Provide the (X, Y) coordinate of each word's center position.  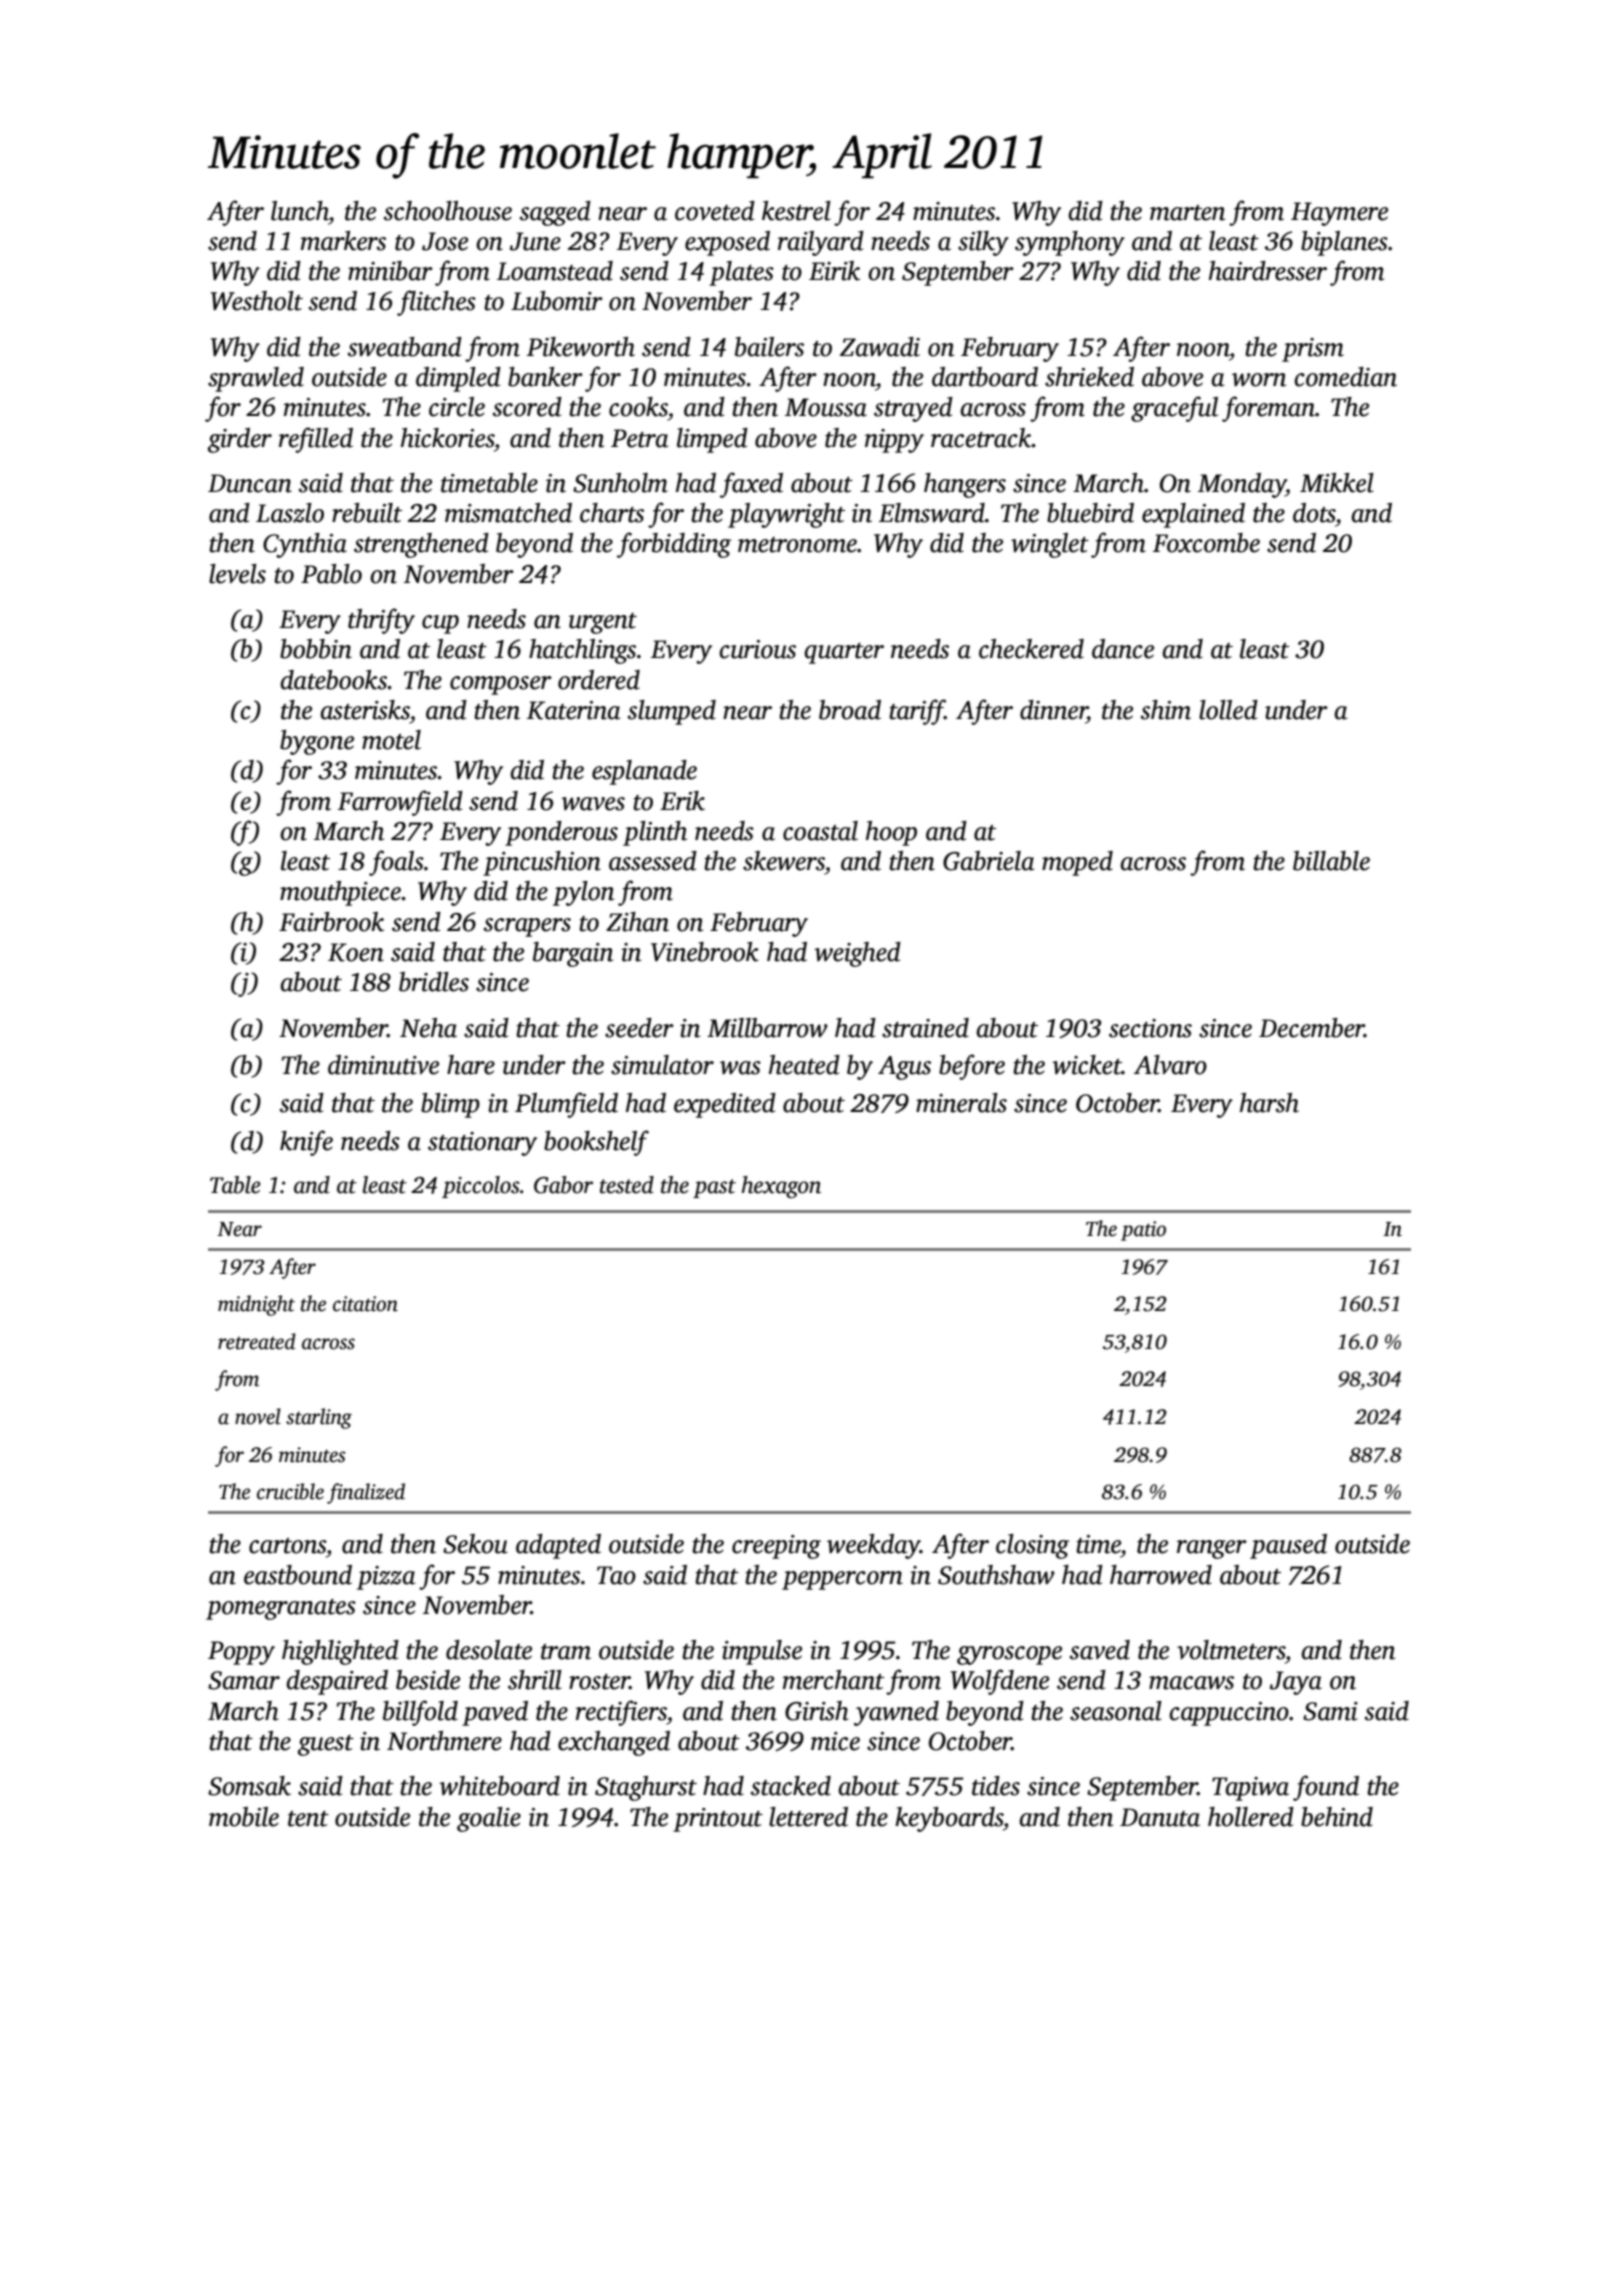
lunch (300, 211)
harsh (1269, 1103)
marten (1187, 213)
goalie (489, 1819)
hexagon (781, 1187)
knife (306, 1143)
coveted (715, 211)
